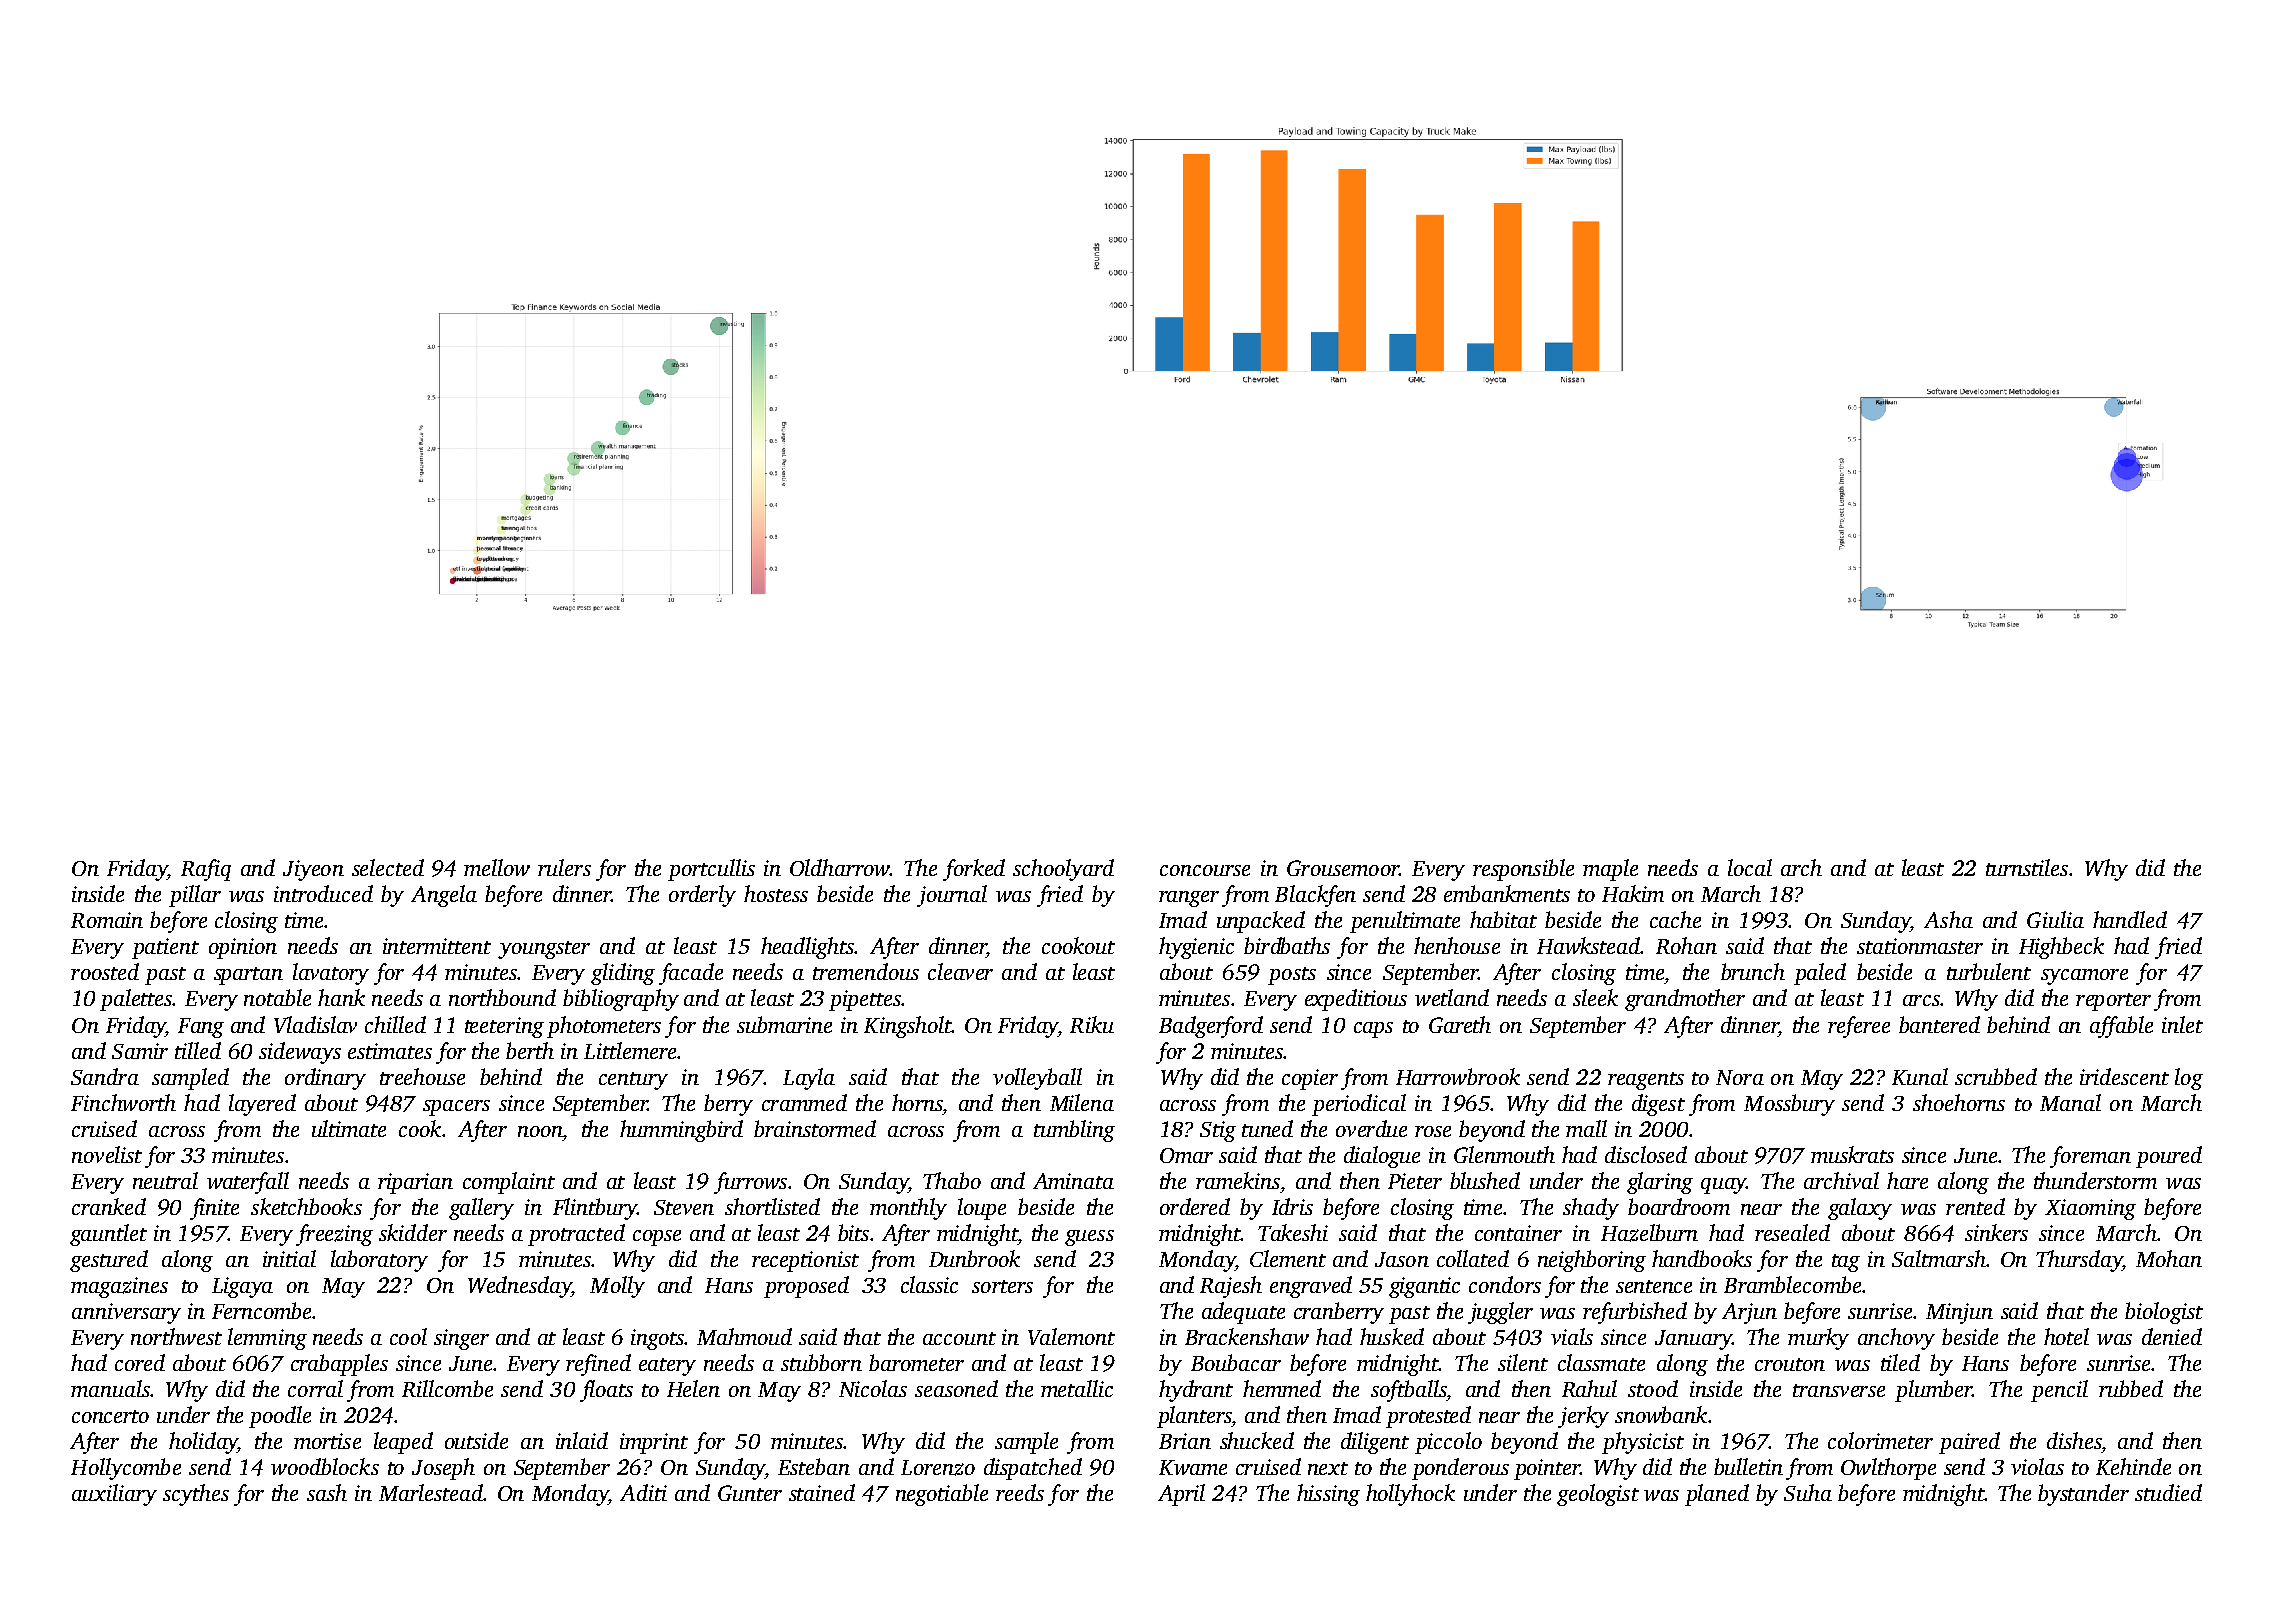 Image resolution: width=2273 pixels, height=1607 pixels. Describe the element at coordinates (2083, 1495) in the screenshot. I see `bystander` at that location.
